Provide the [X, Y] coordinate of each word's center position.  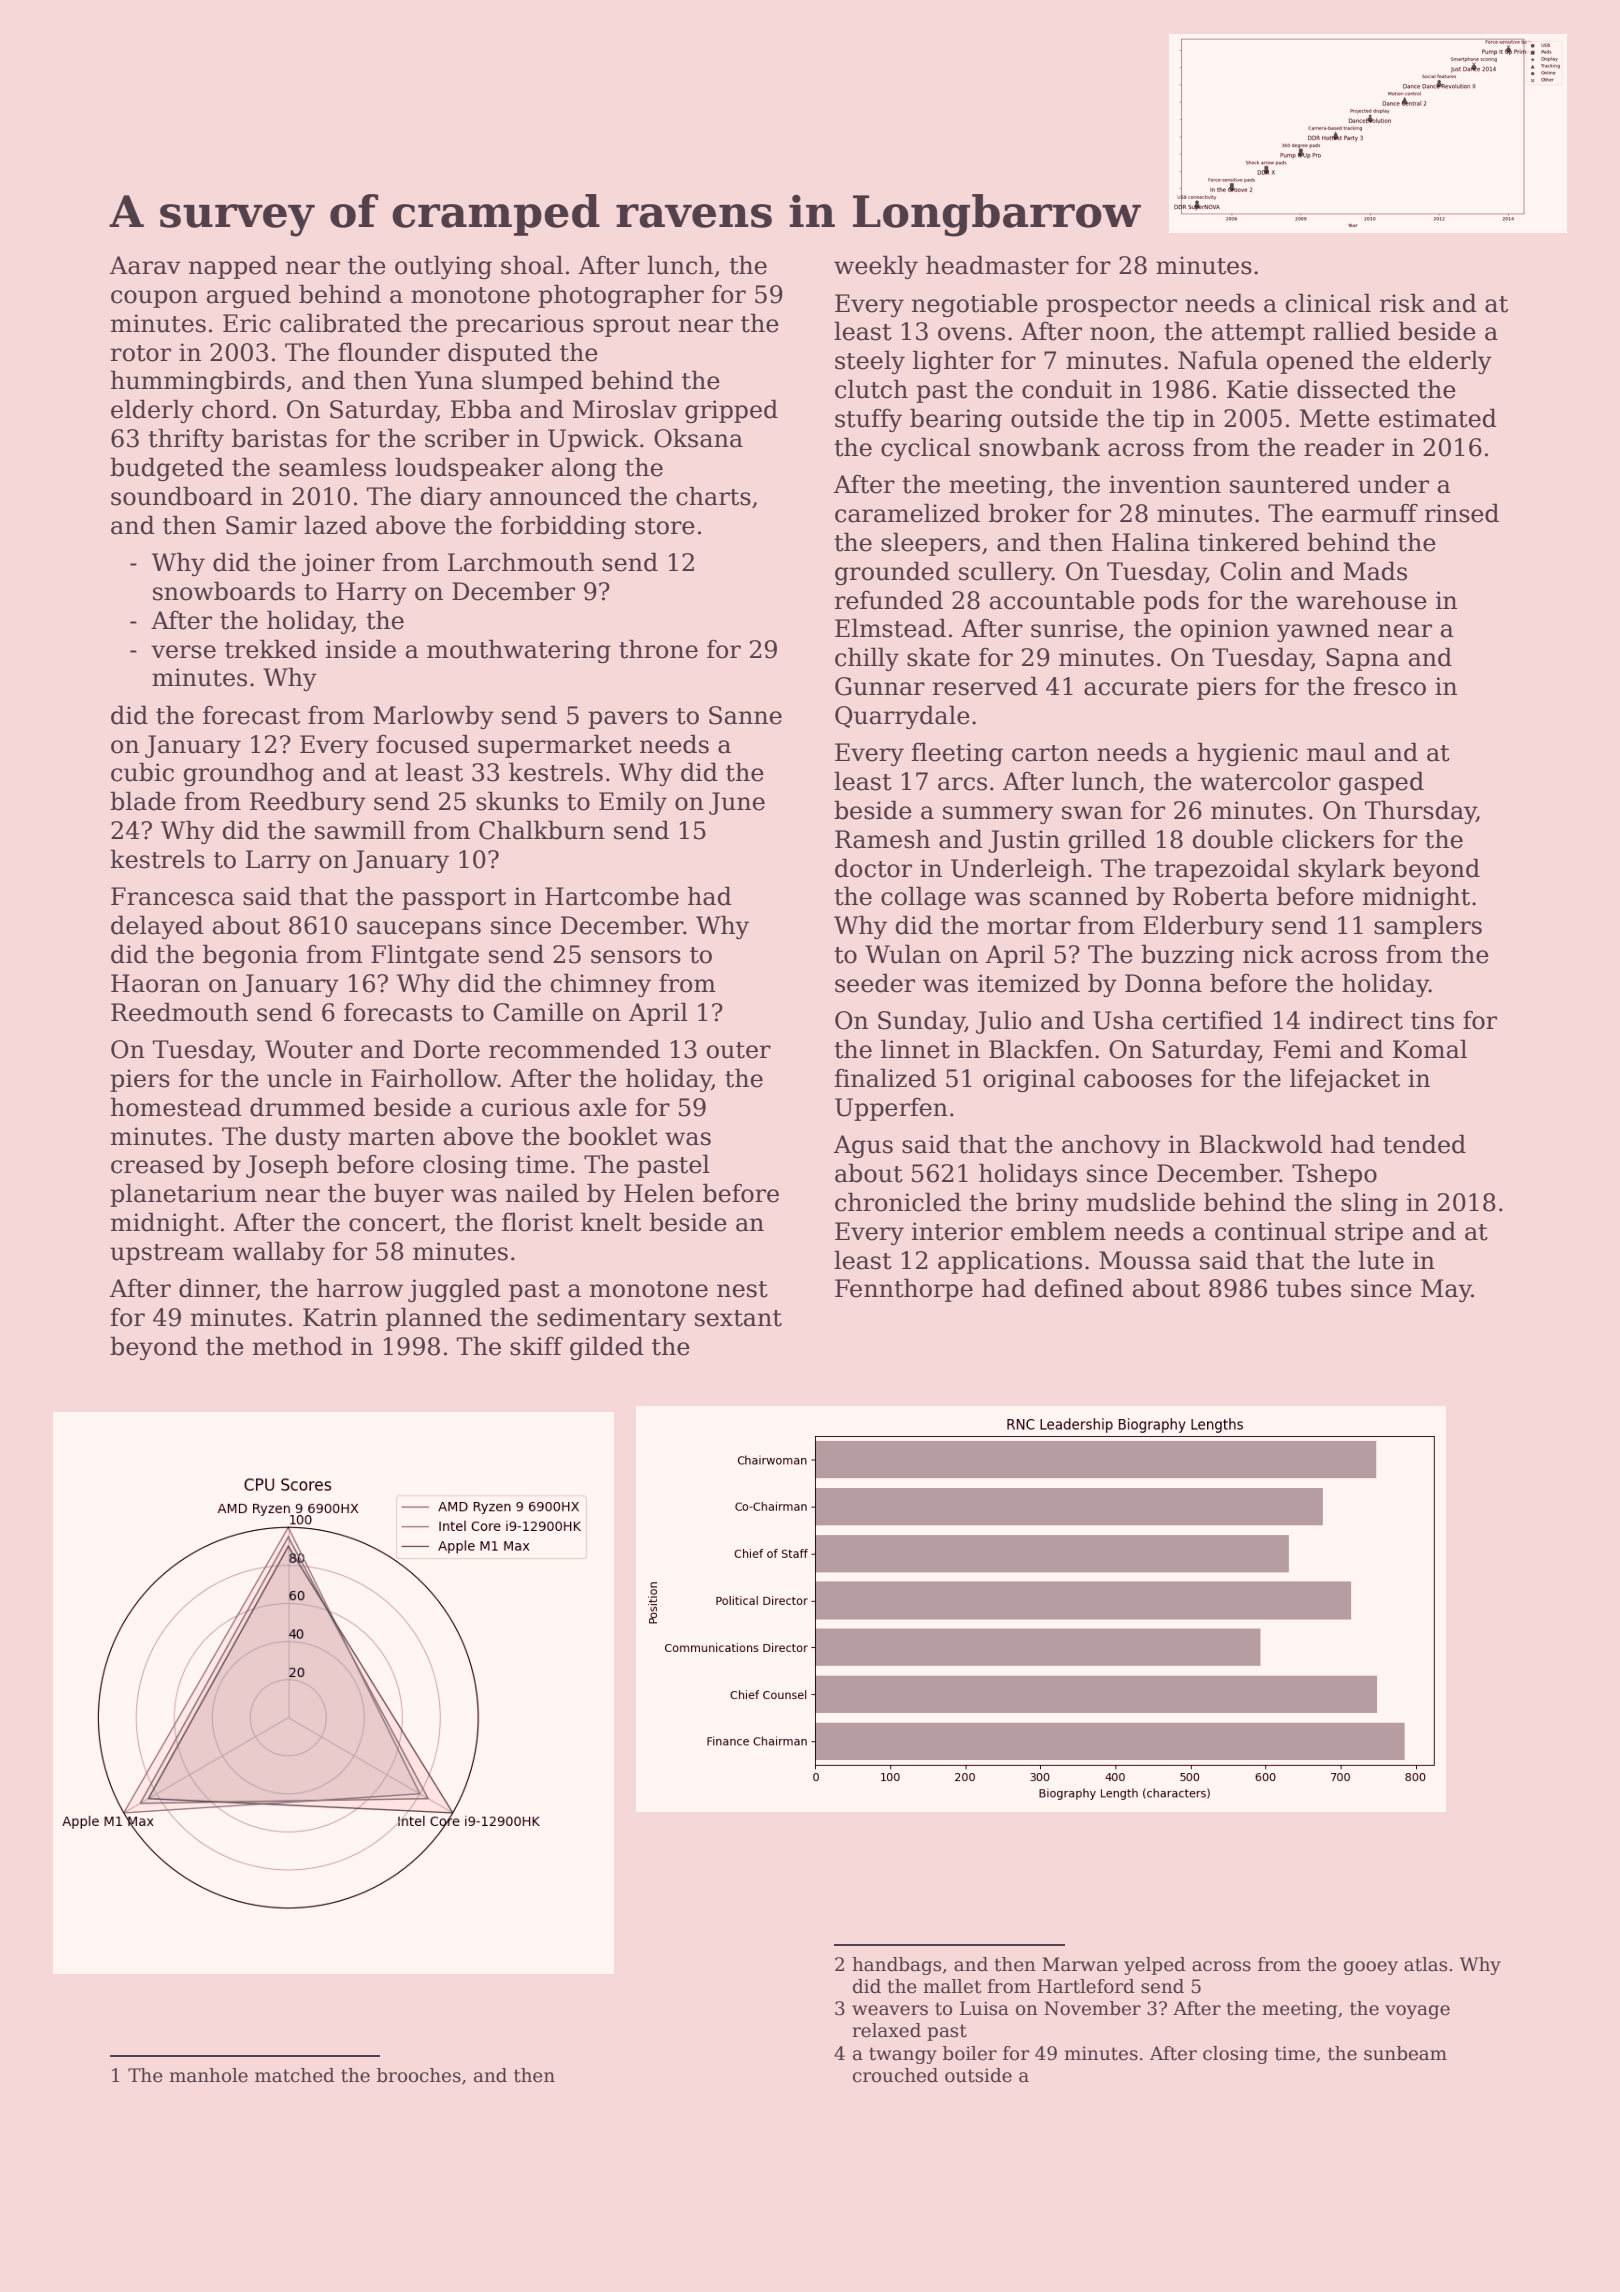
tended [1424, 1144]
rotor [141, 353]
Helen [659, 1193]
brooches [419, 2075]
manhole [208, 2075]
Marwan [1080, 1964]
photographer [621, 296]
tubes [1308, 1288]
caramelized [907, 513]
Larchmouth [521, 562]
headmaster [997, 265]
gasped [1381, 783]
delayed [157, 927]
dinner [218, 1289]
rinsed [1462, 513]
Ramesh [882, 839]
